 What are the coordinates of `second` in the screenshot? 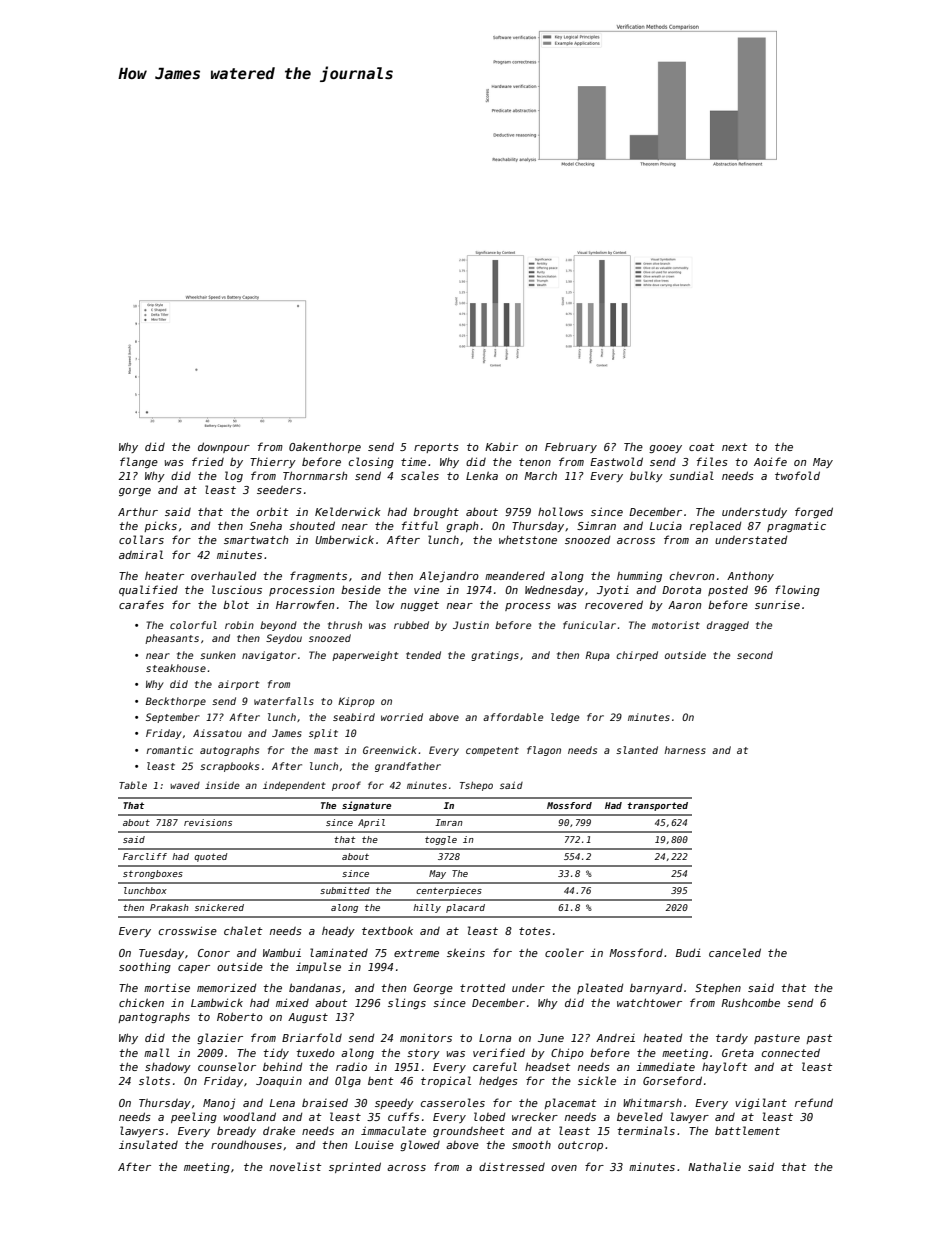 It's located at (755, 655).
